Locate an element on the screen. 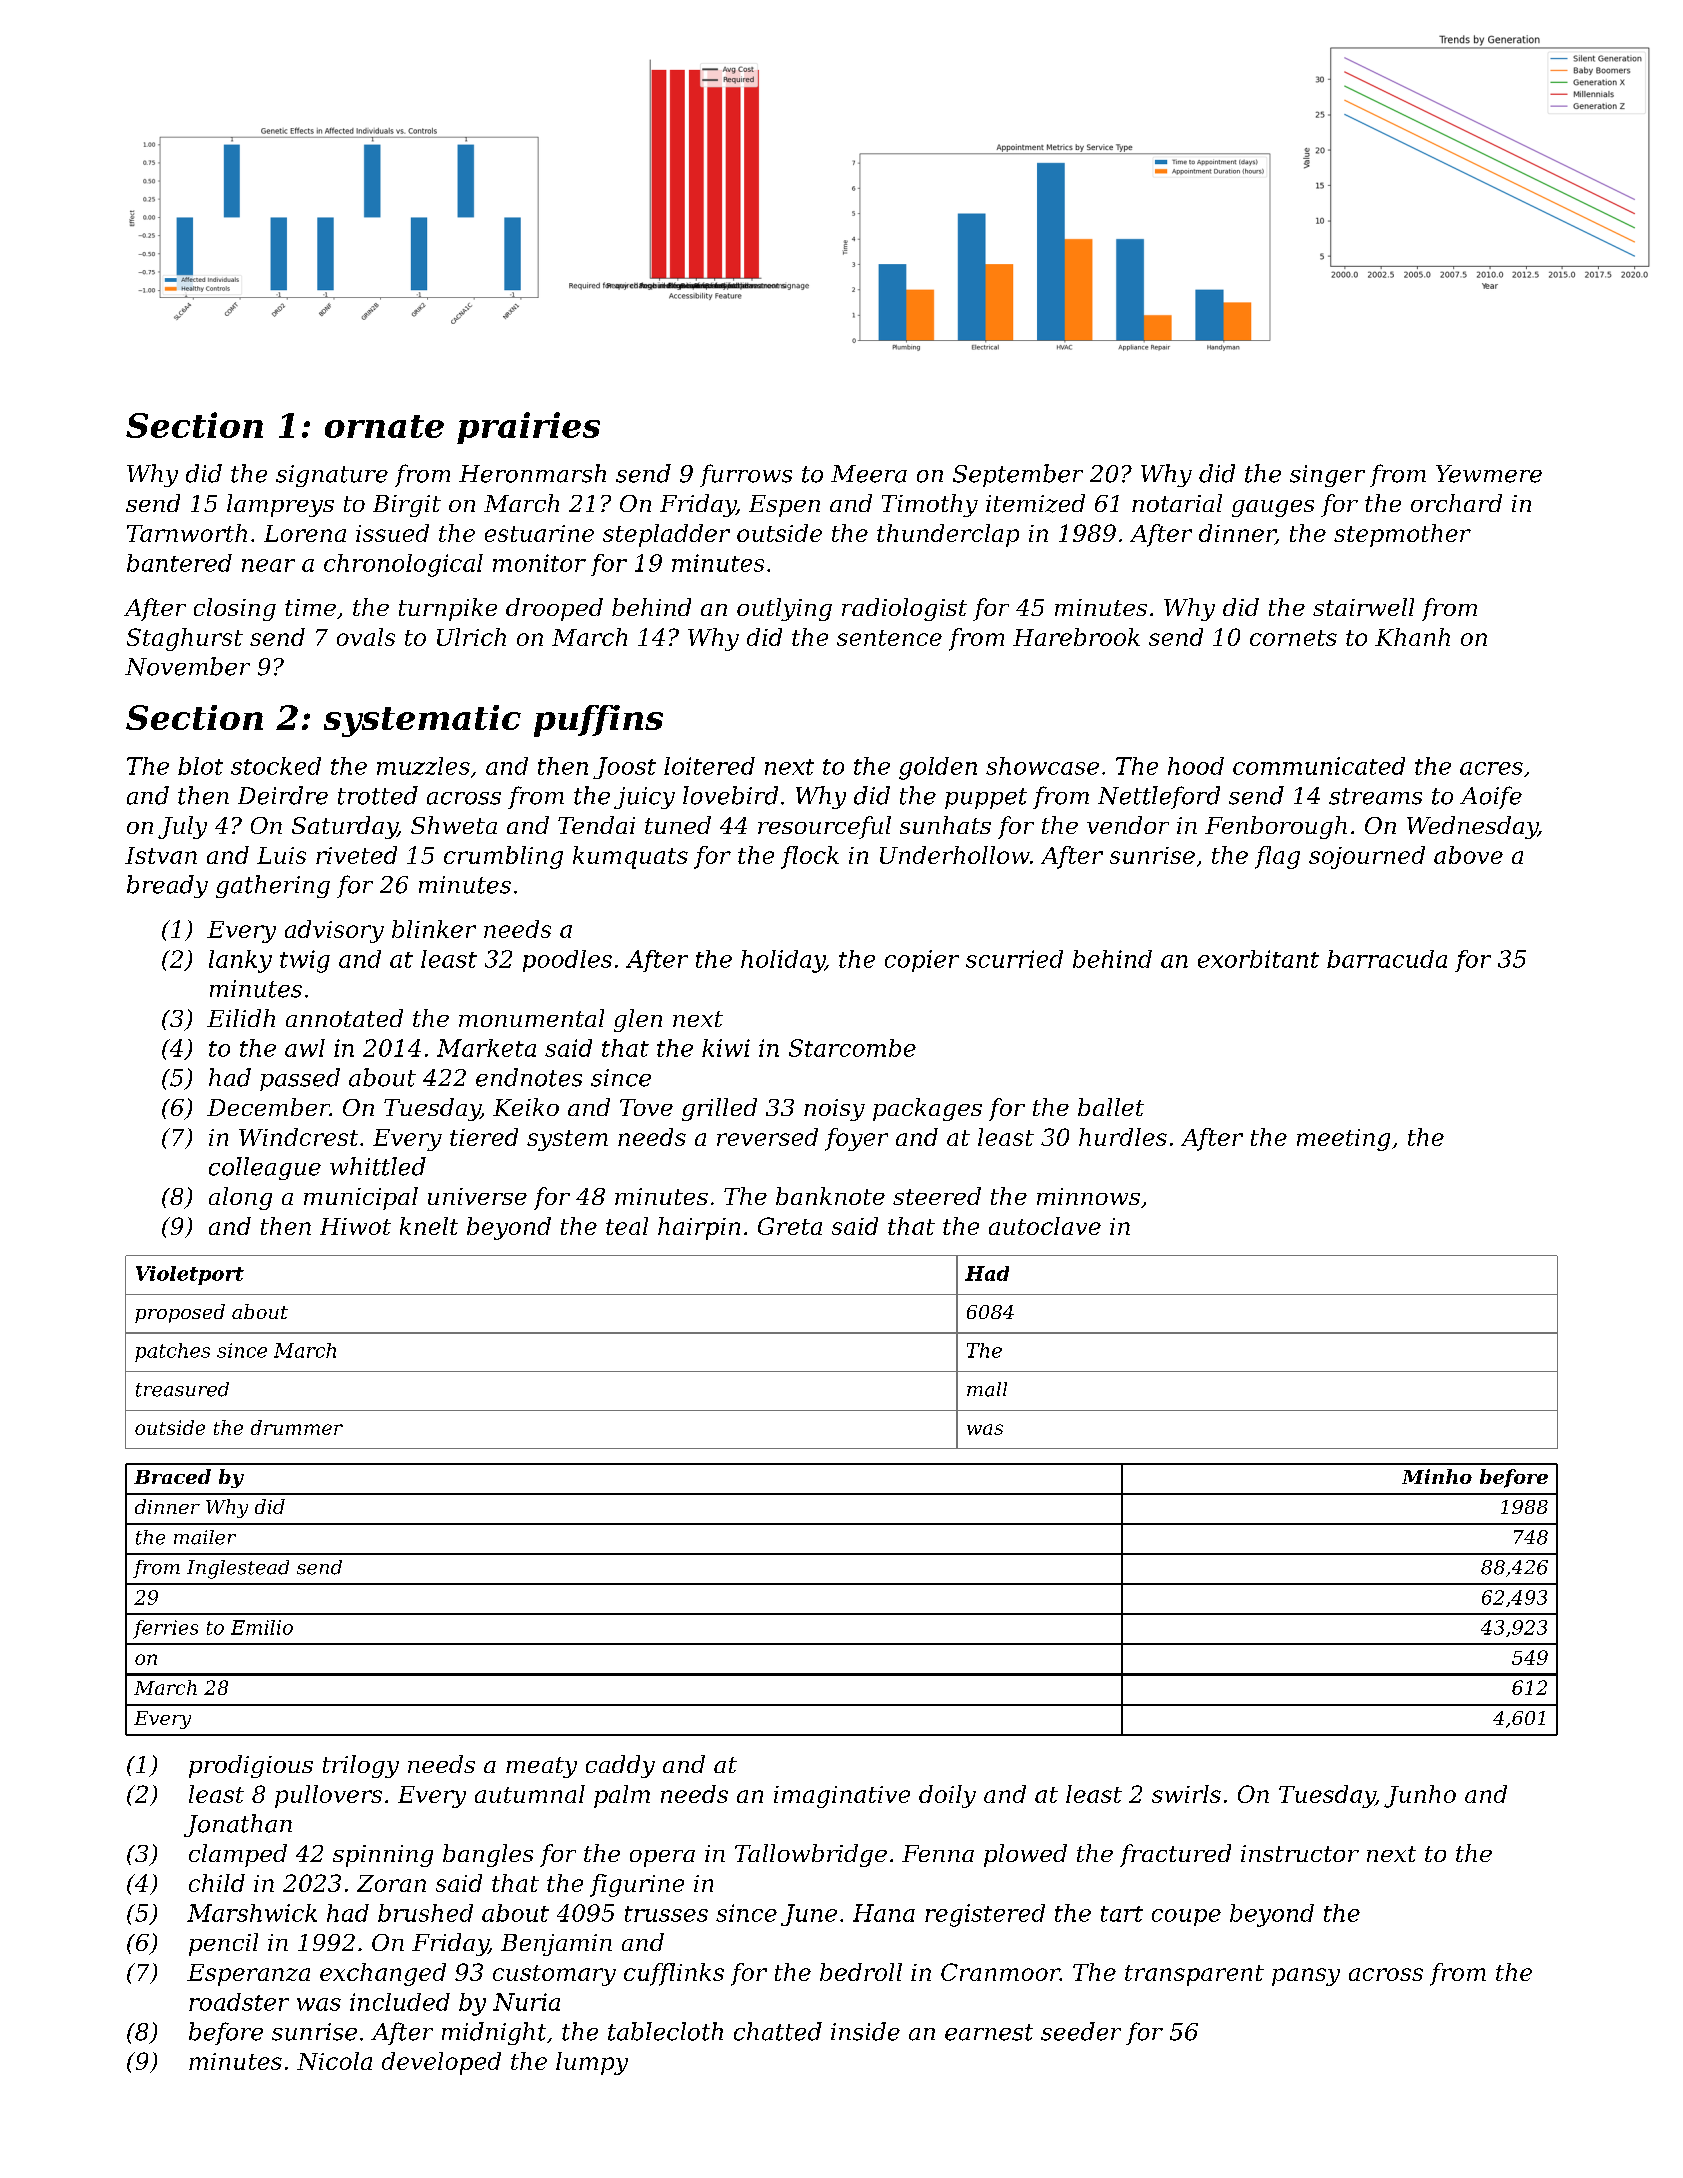 The height and width of the screenshot is (2178, 1683). autumnal is located at coordinates (530, 1794).
